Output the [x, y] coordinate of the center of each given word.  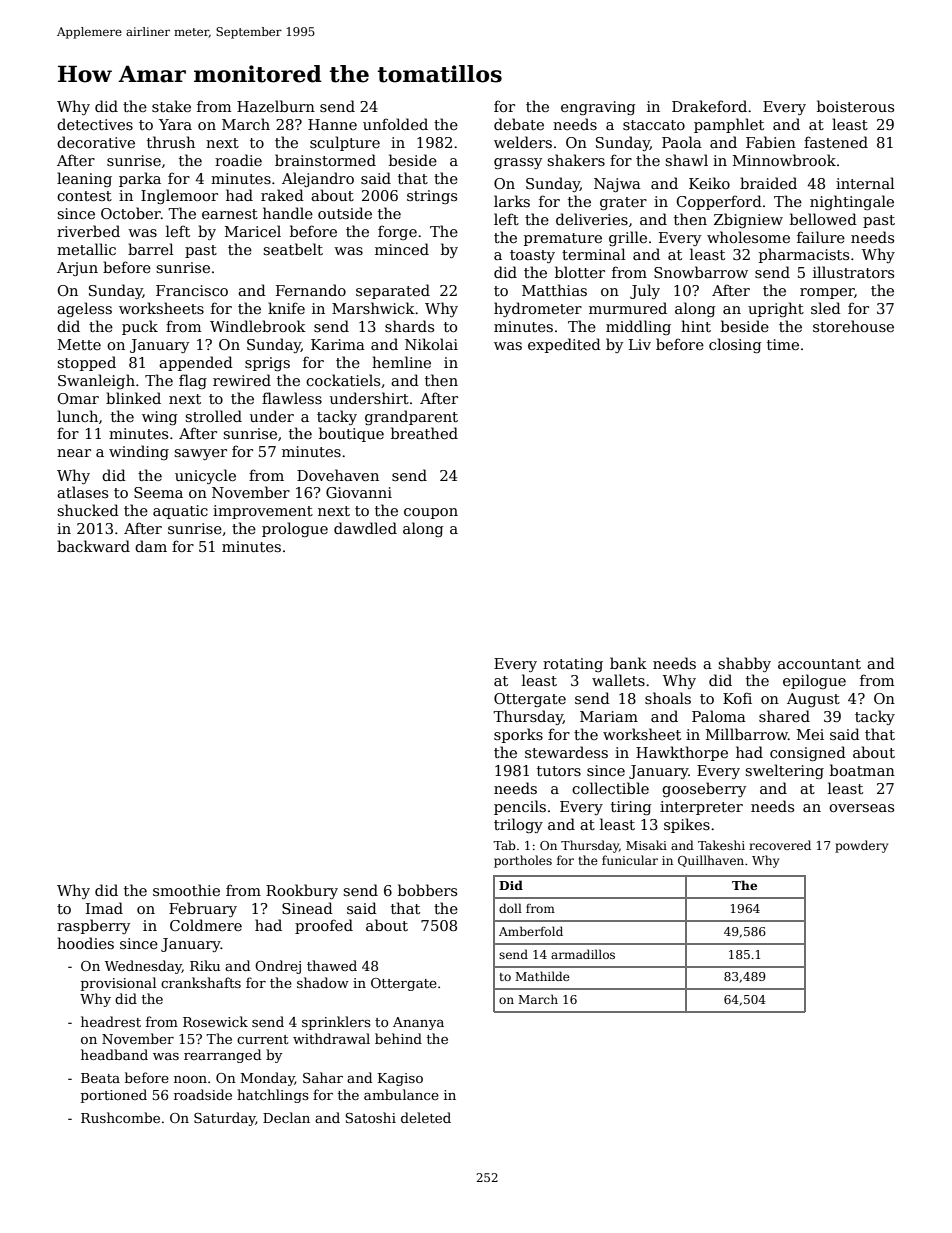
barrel [150, 249]
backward [93, 546]
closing [735, 345]
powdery [861, 846]
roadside [203, 1094]
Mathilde [543, 976]
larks [512, 201]
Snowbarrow [701, 272]
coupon [431, 513]
